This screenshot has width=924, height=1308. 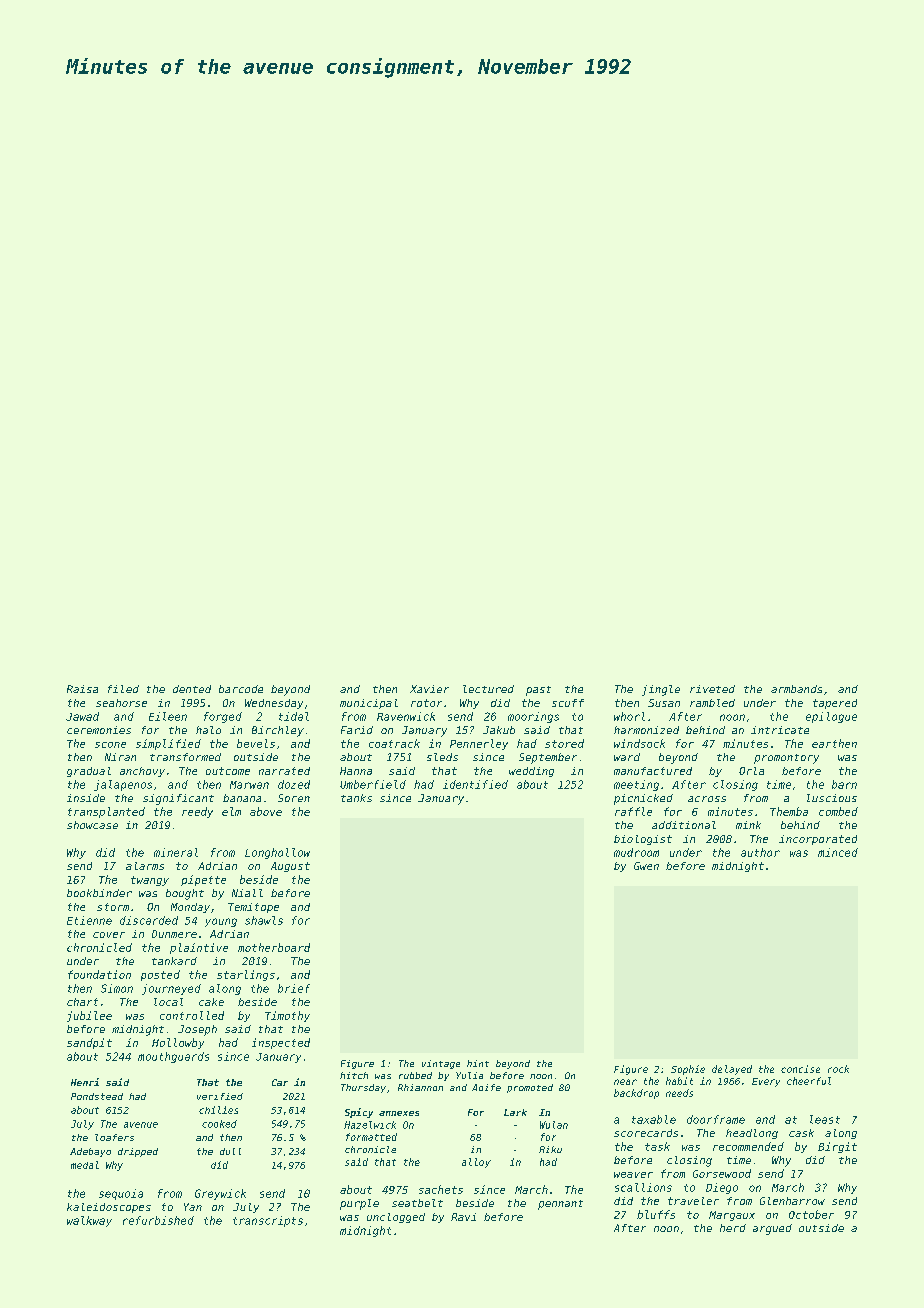 What do you see at coordinates (92, 825) in the screenshot?
I see `showcase` at bounding box center [92, 825].
